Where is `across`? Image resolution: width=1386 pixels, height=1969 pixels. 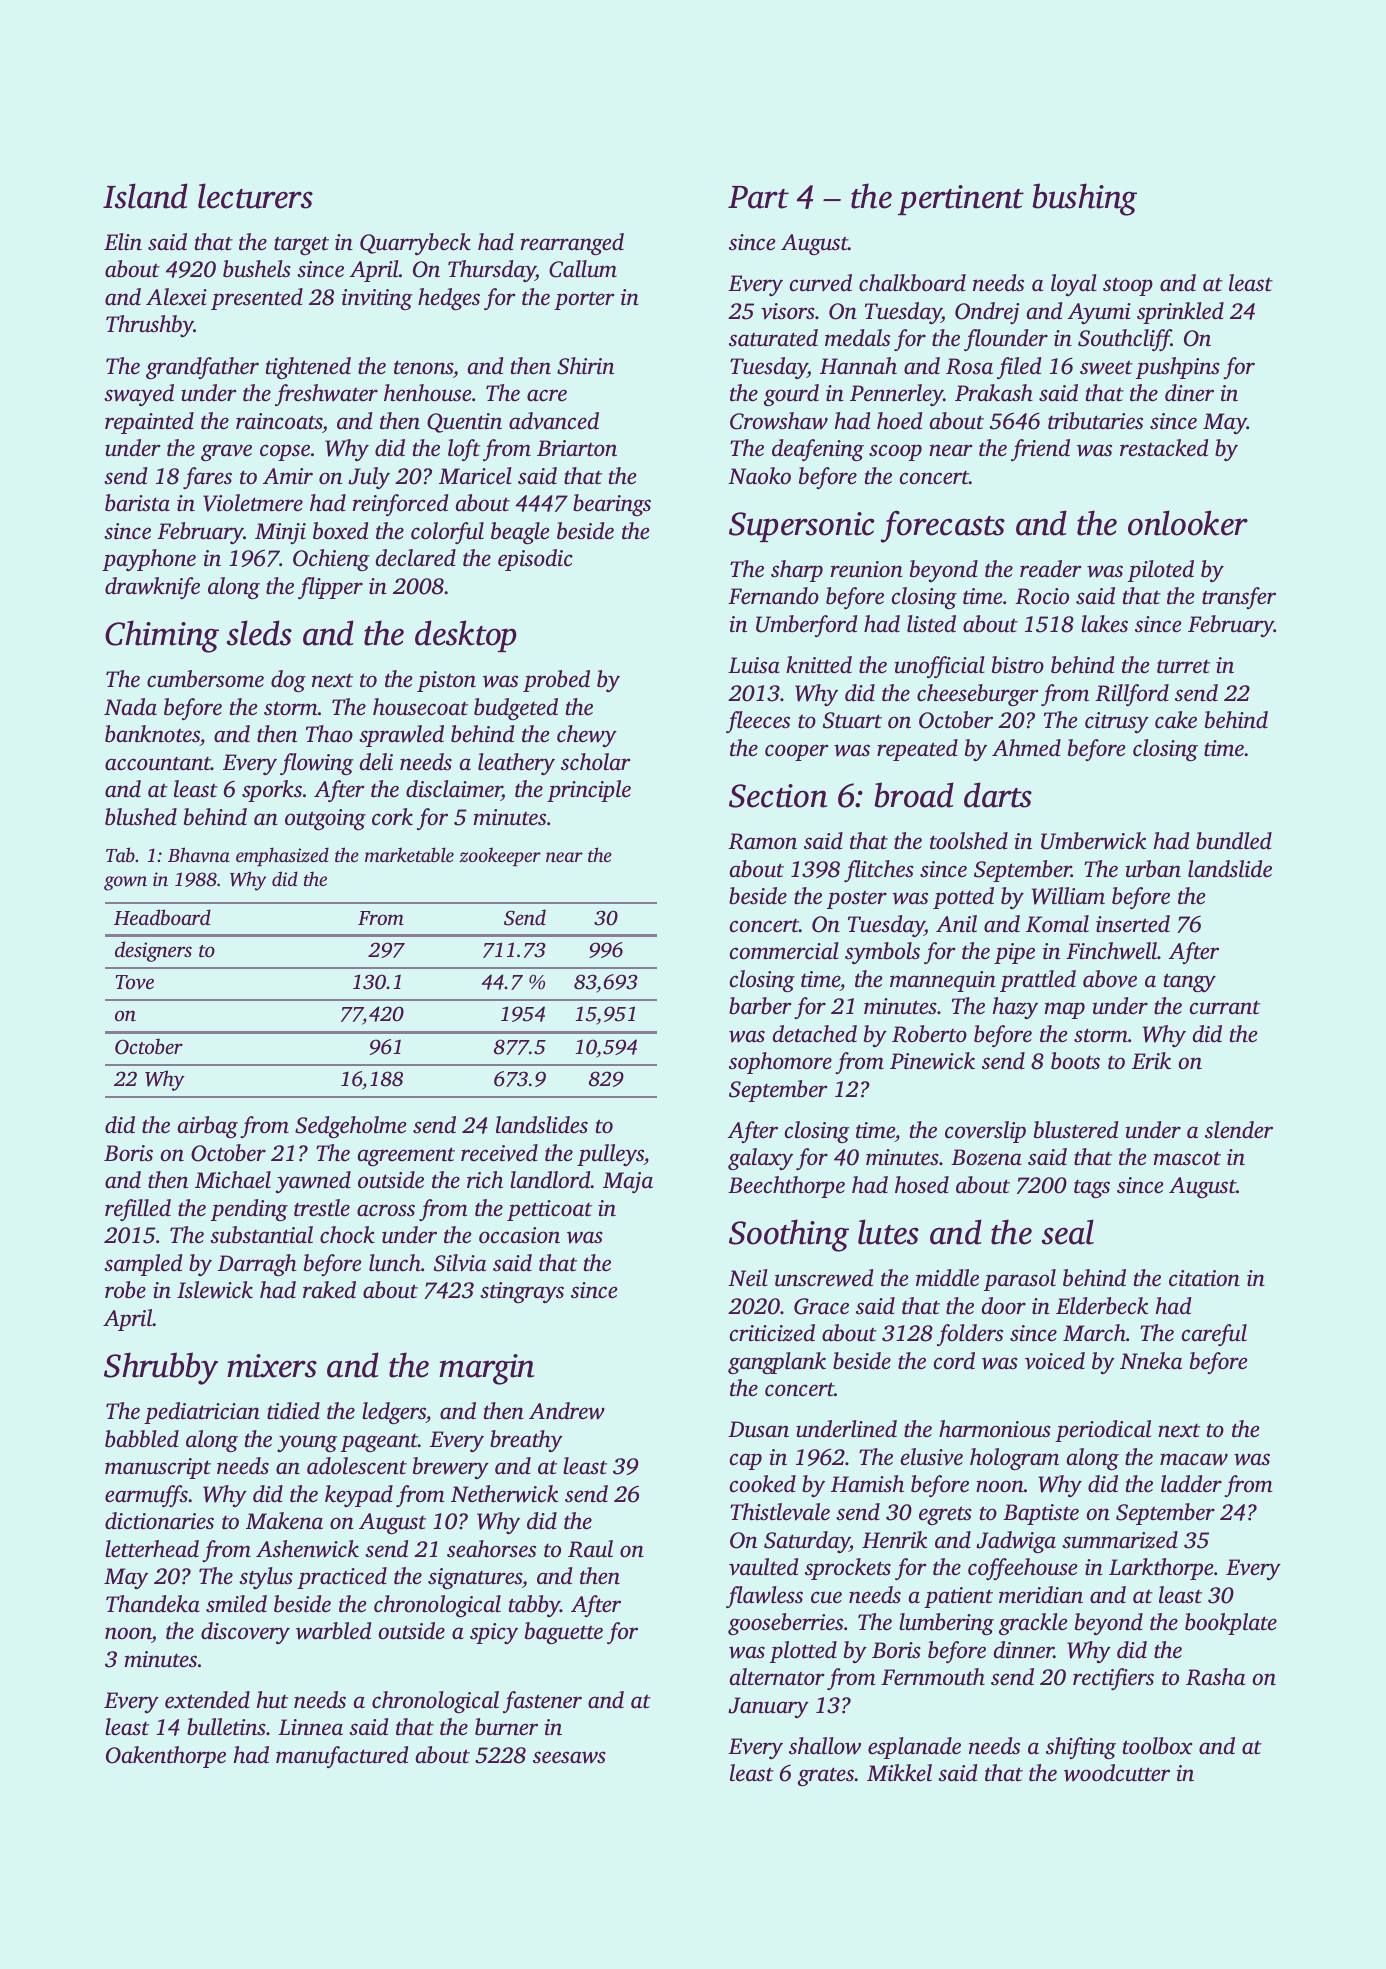 across is located at coordinates (386, 1210).
